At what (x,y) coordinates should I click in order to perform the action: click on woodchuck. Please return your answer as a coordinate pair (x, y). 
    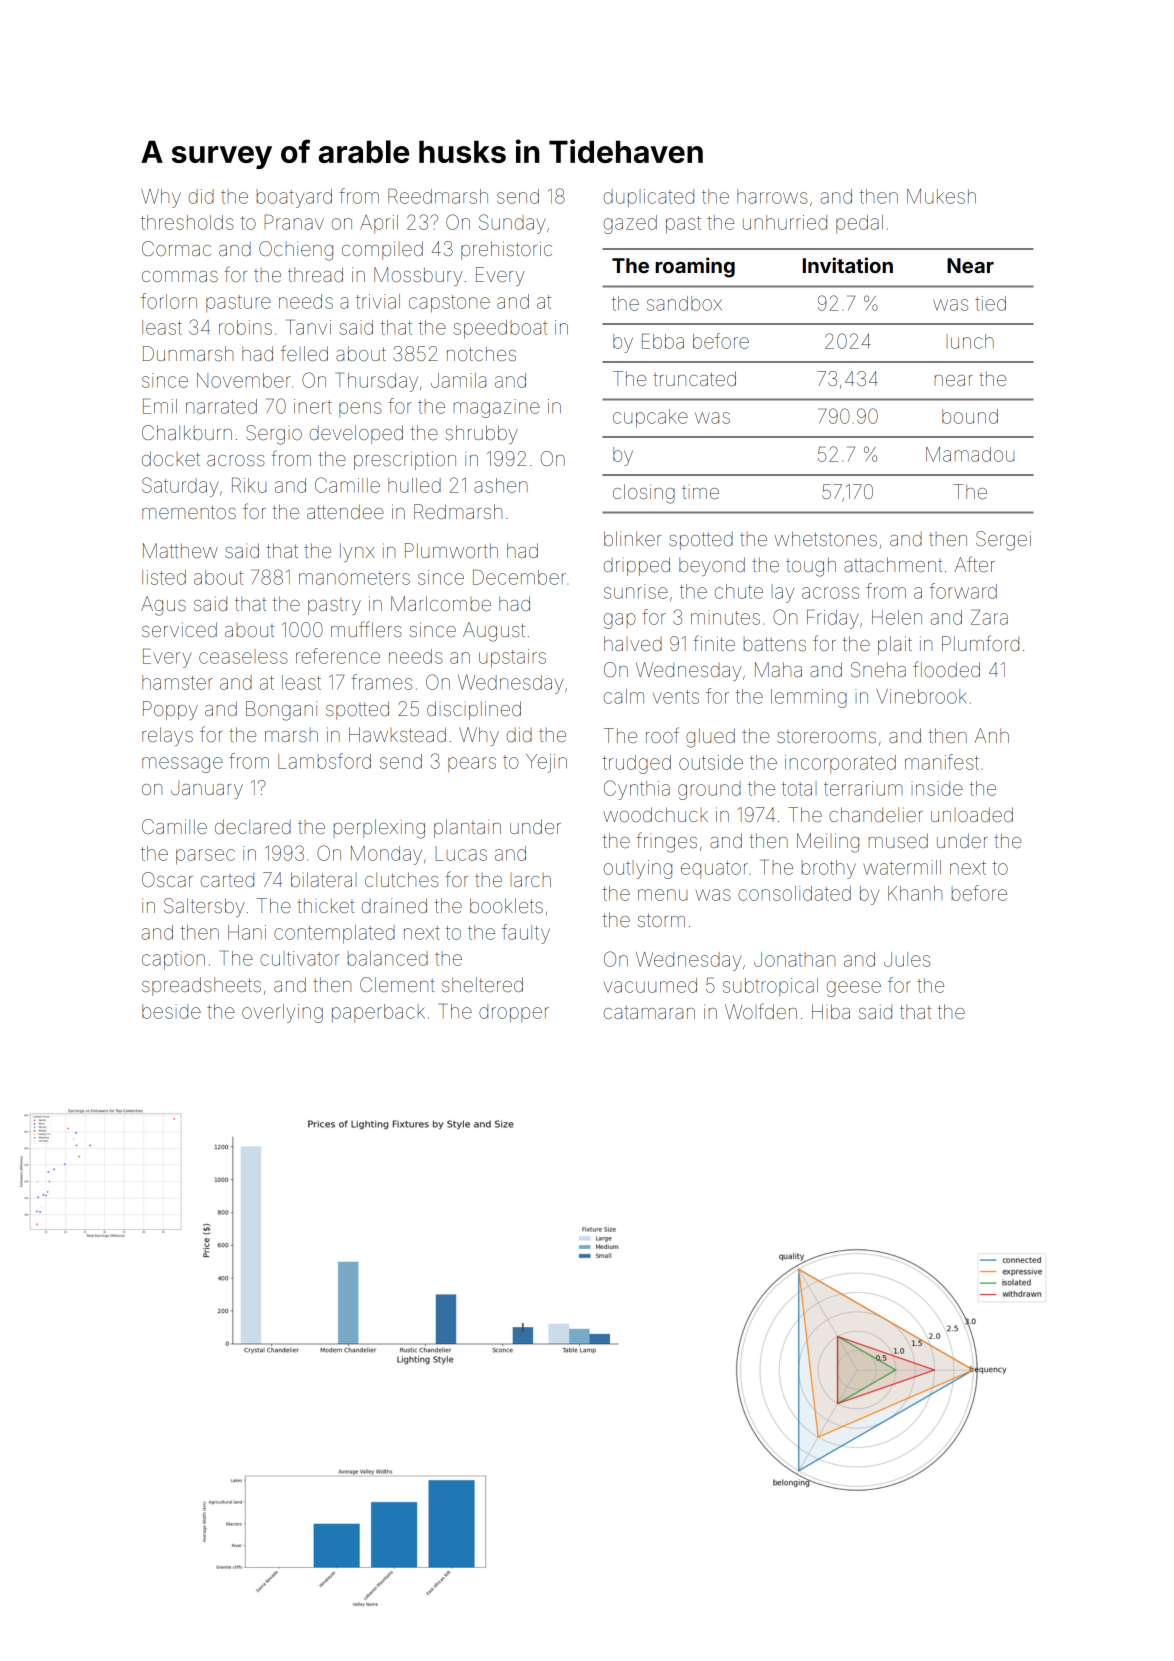
    Looking at the image, I should click on (655, 814).
